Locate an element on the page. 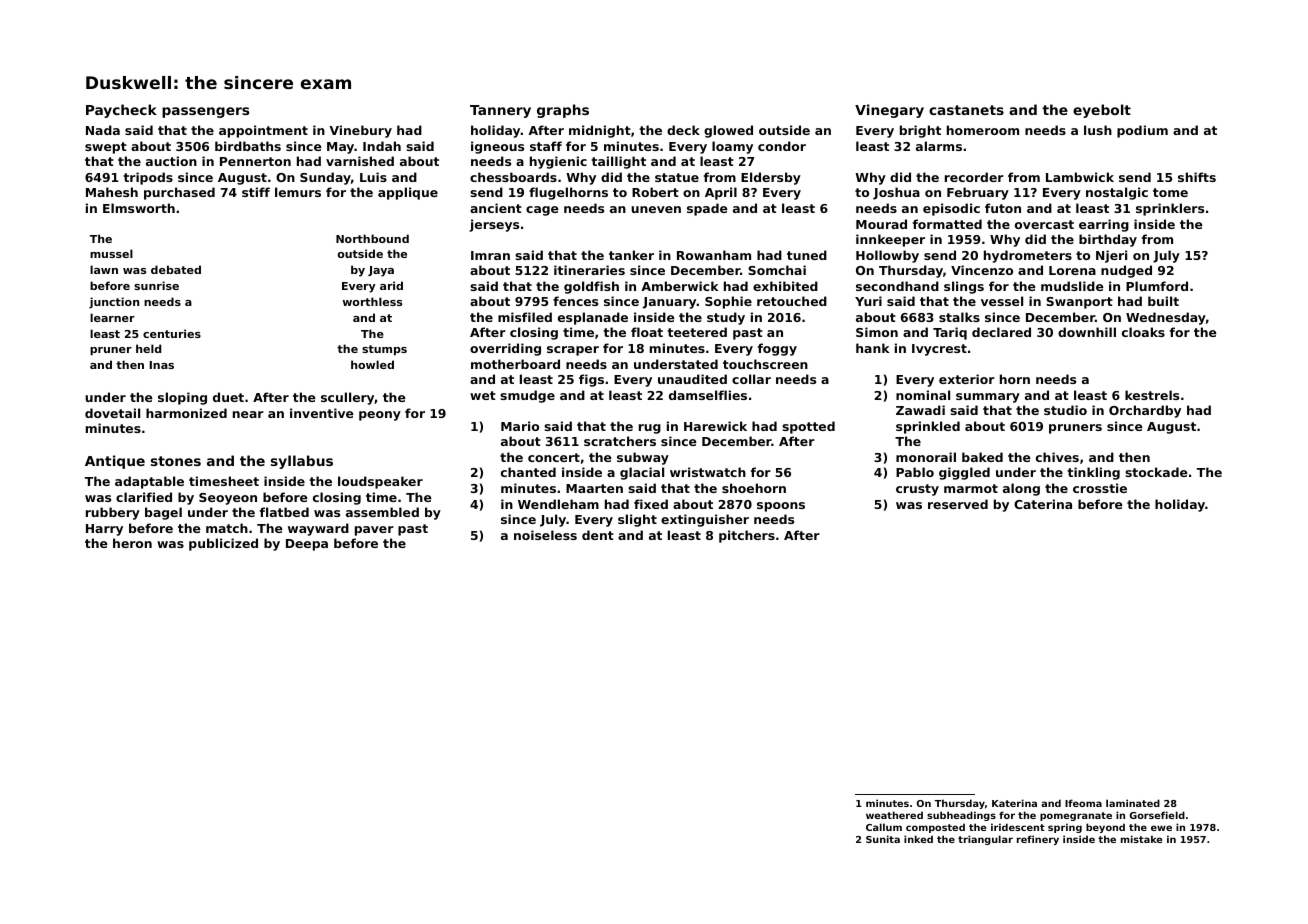  heron is located at coordinates (132, 543).
